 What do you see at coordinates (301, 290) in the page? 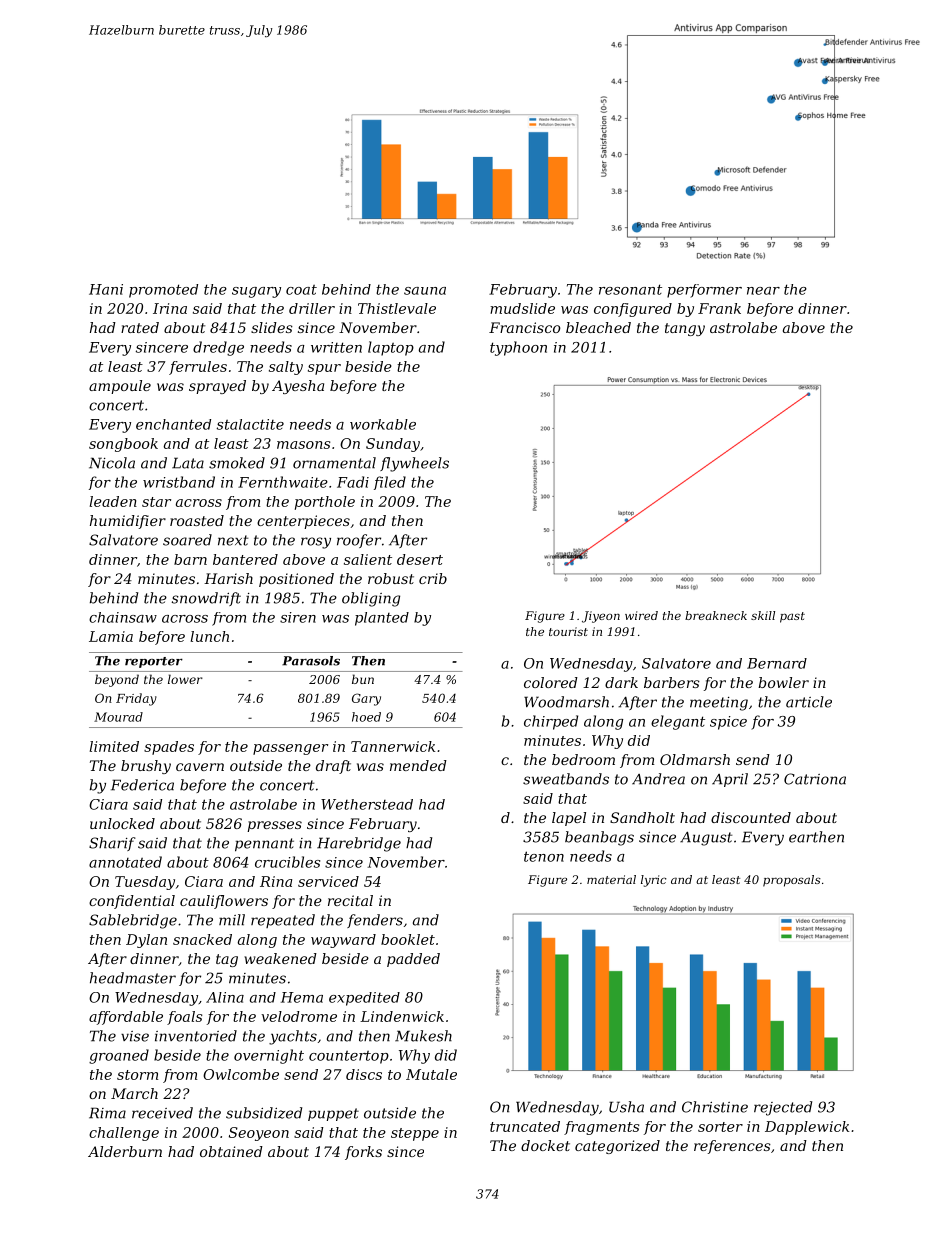
I see `coat` at bounding box center [301, 290].
